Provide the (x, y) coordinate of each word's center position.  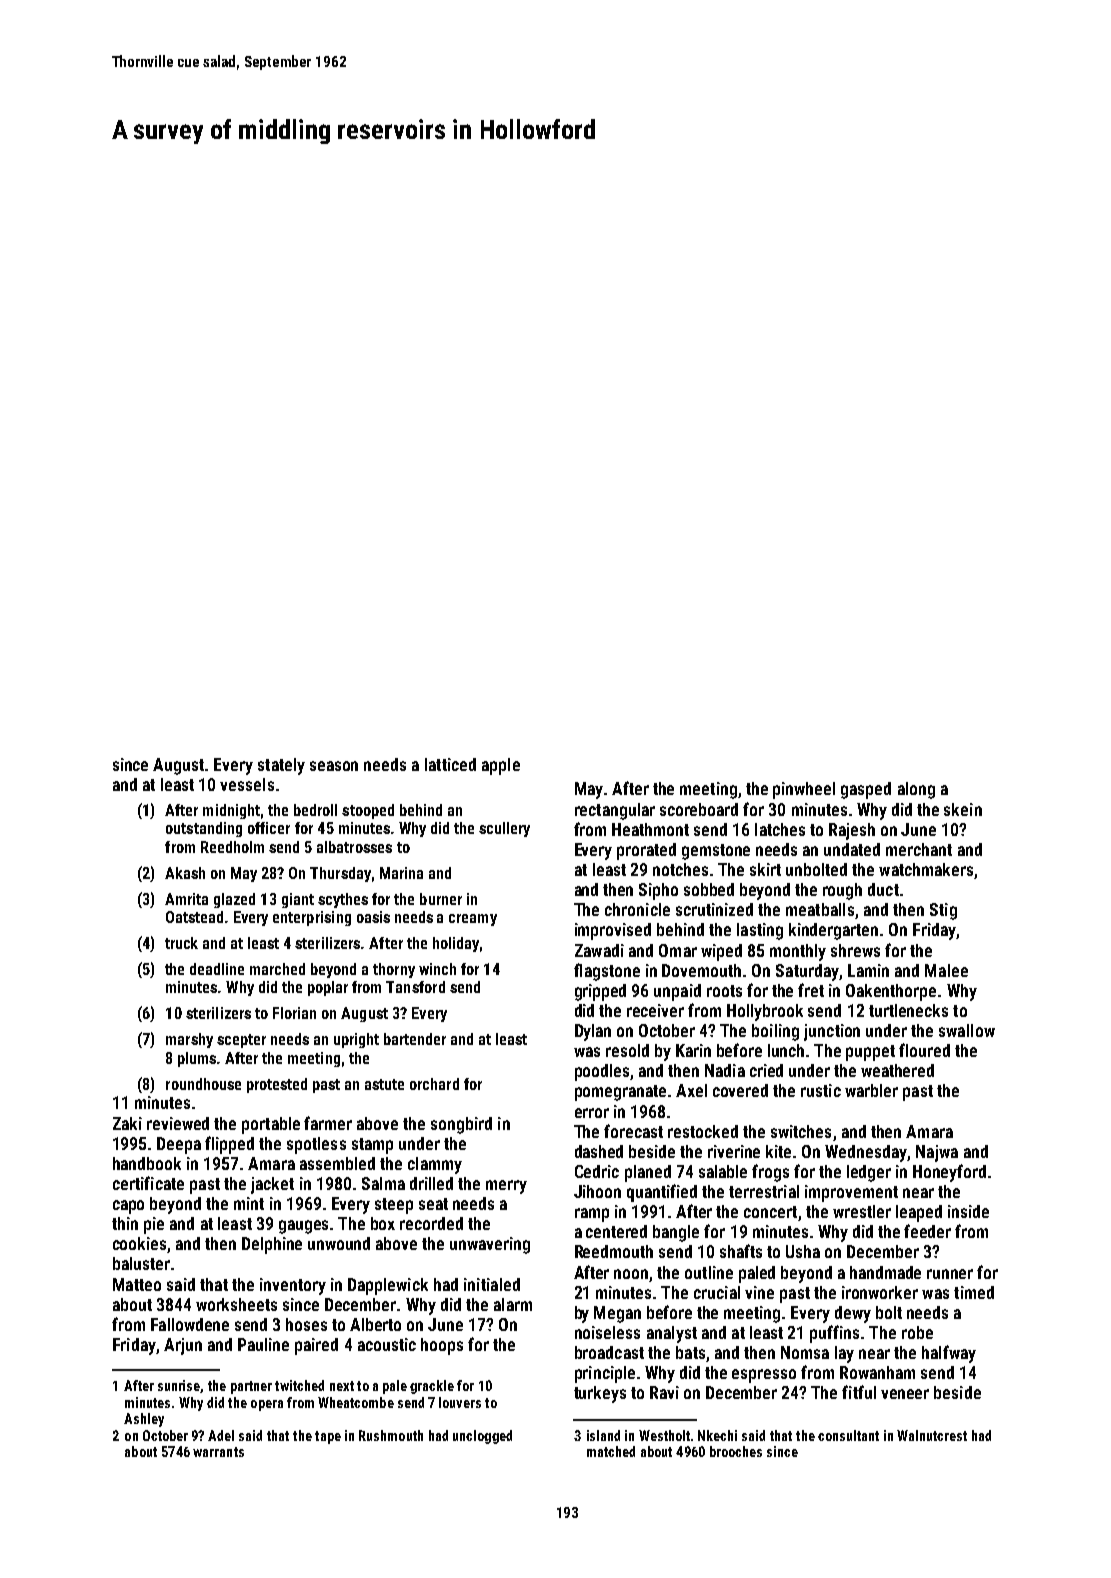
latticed (450, 764)
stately (281, 766)
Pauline (263, 1344)
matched (611, 1451)
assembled (337, 1163)
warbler (871, 1090)
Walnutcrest (932, 1435)
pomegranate (620, 1093)
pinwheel (804, 790)
